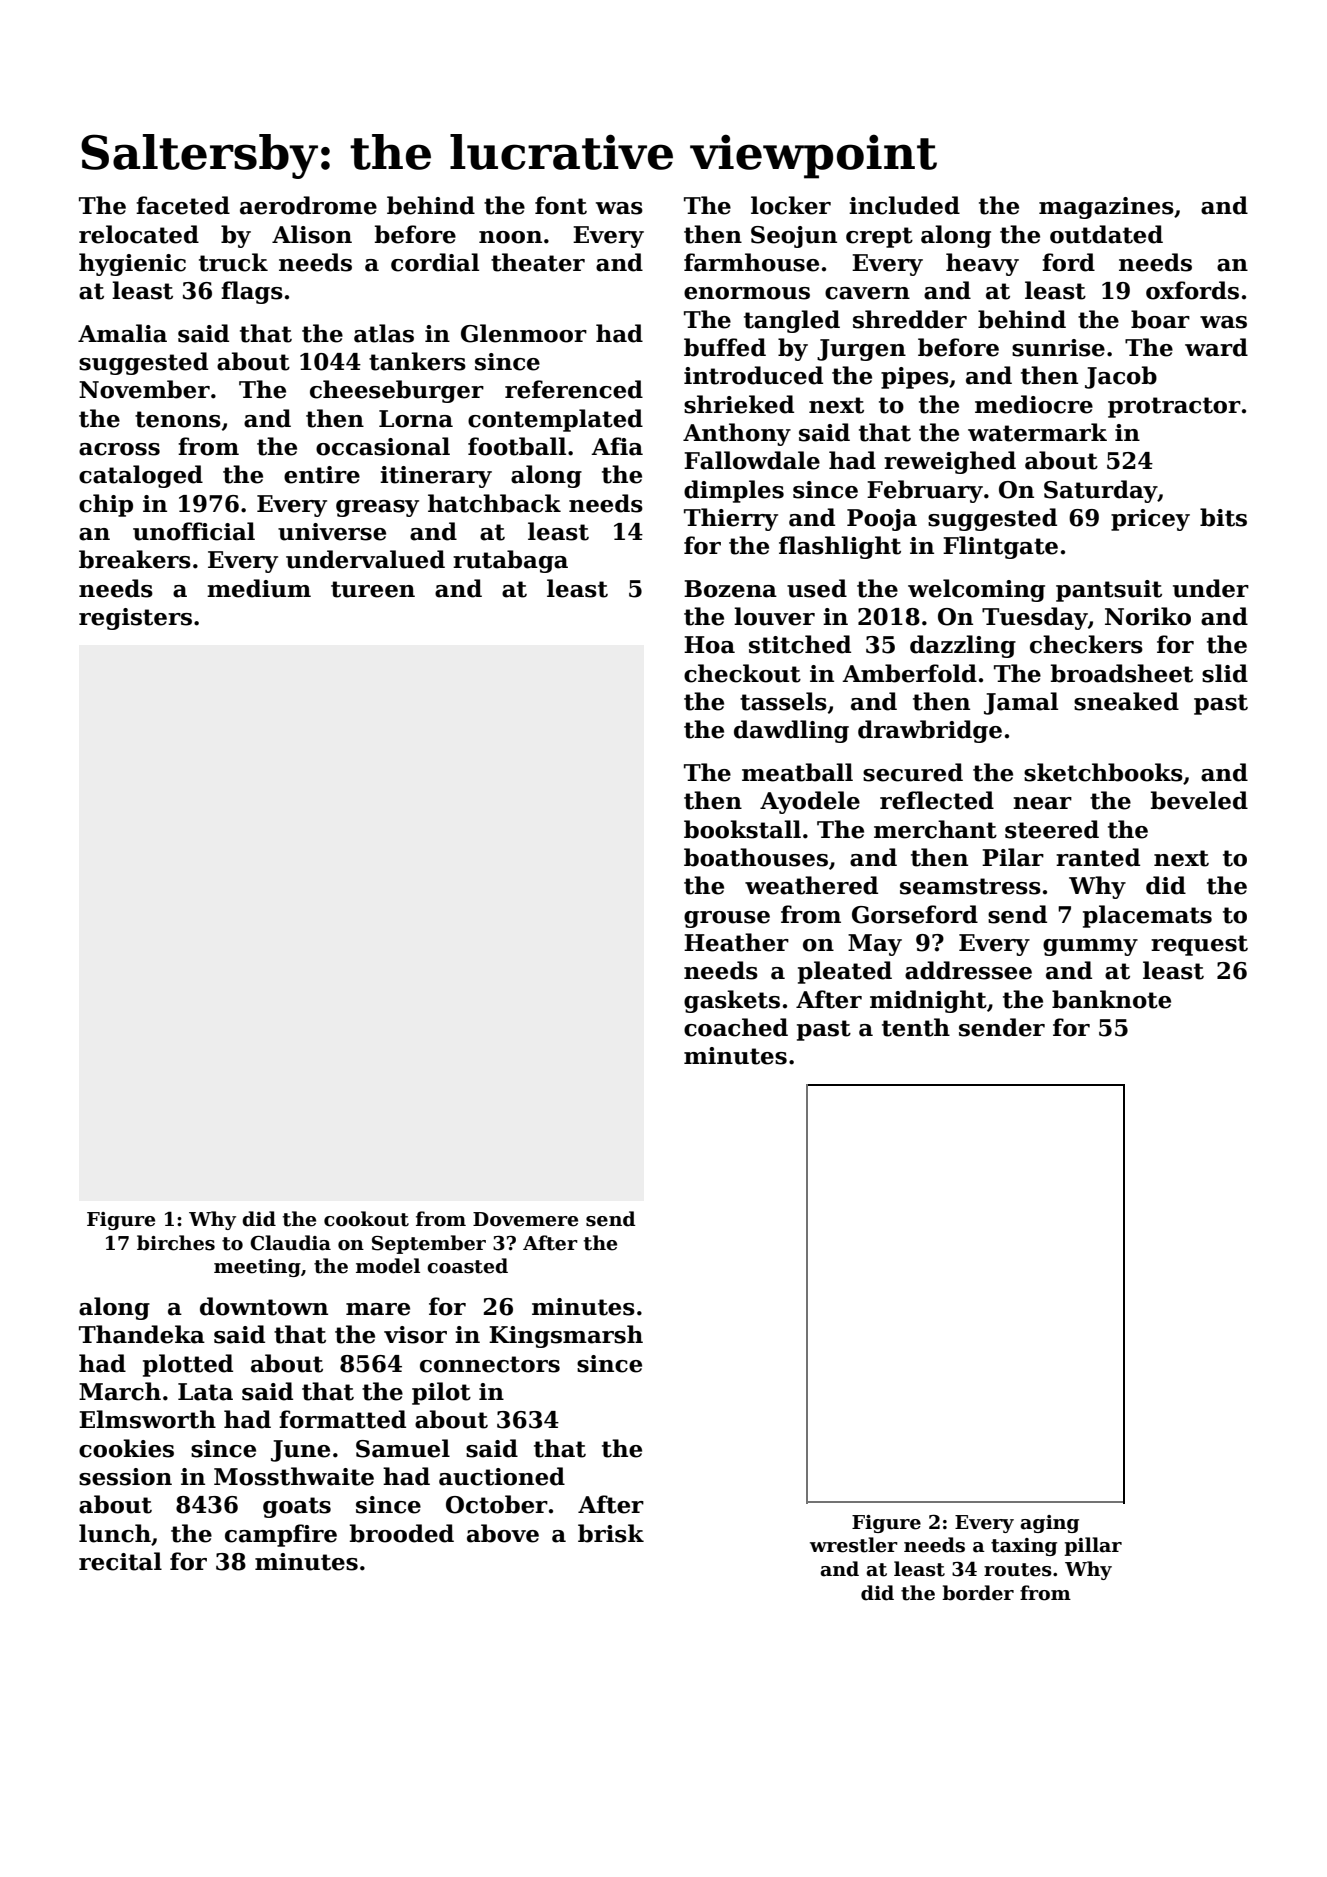 The image size is (1327, 1877). What do you see at coordinates (135, 619) in the screenshot?
I see `registers` at bounding box center [135, 619].
